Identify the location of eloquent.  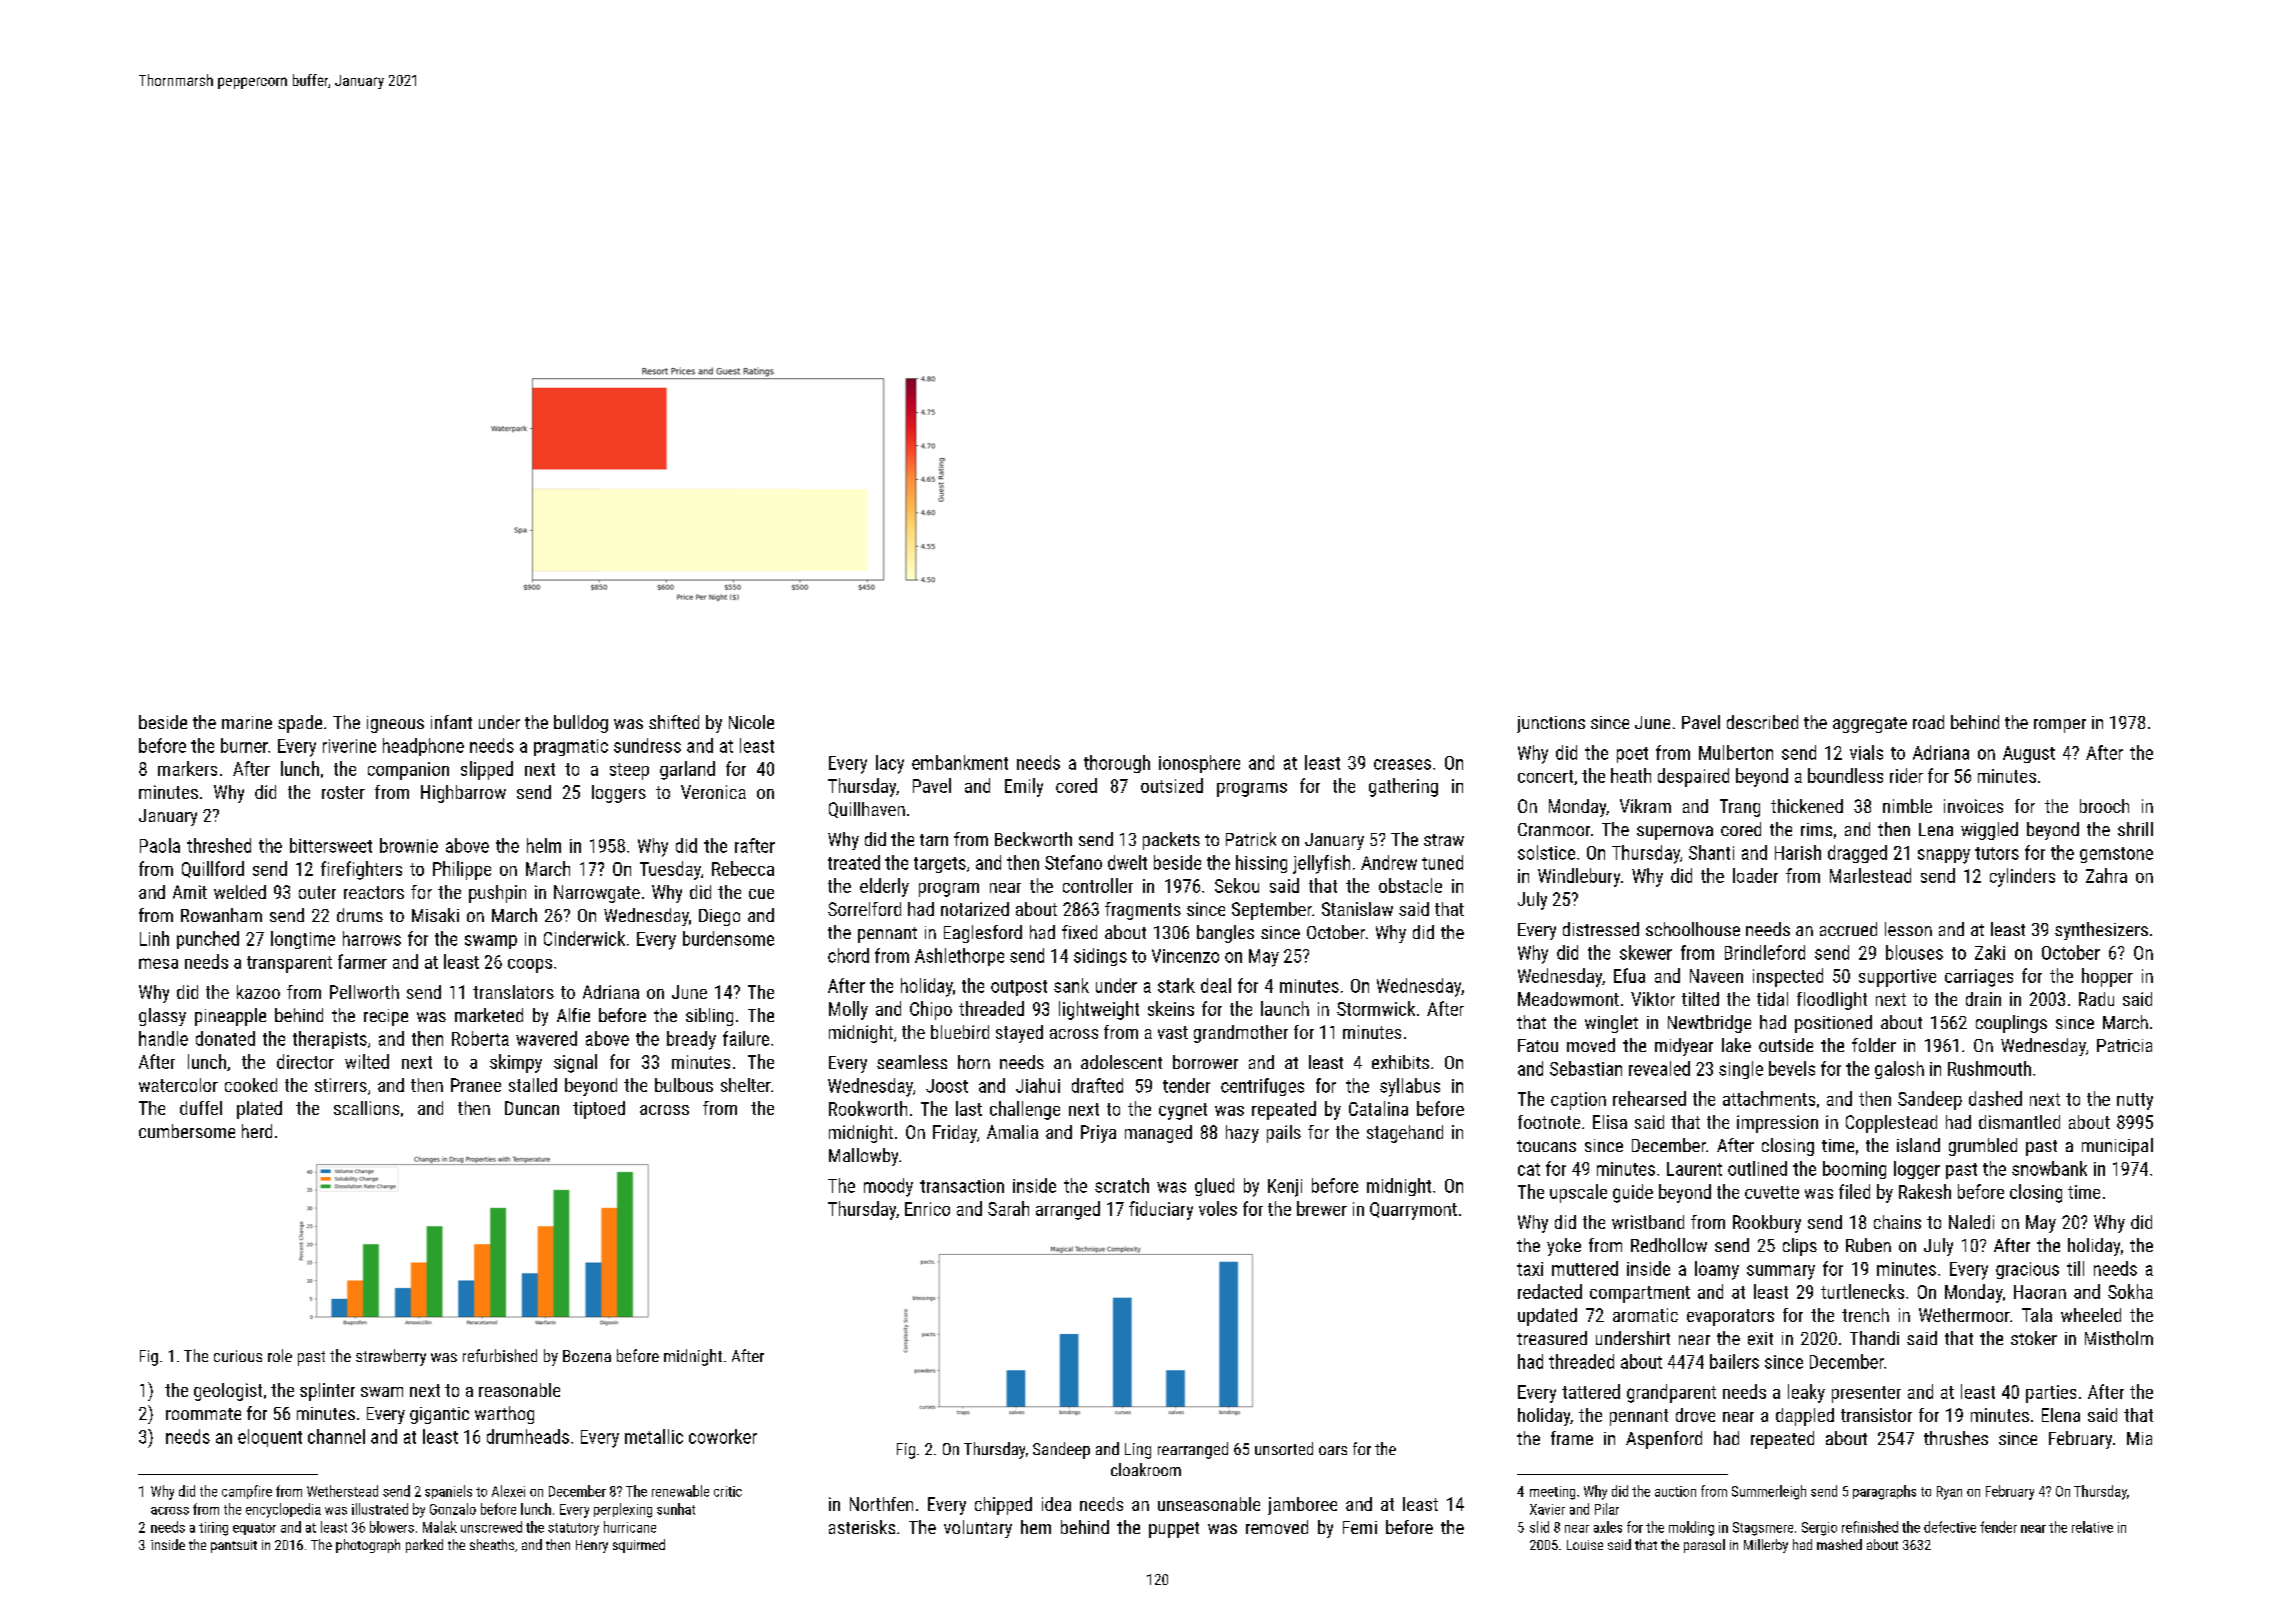
(270, 1438).
